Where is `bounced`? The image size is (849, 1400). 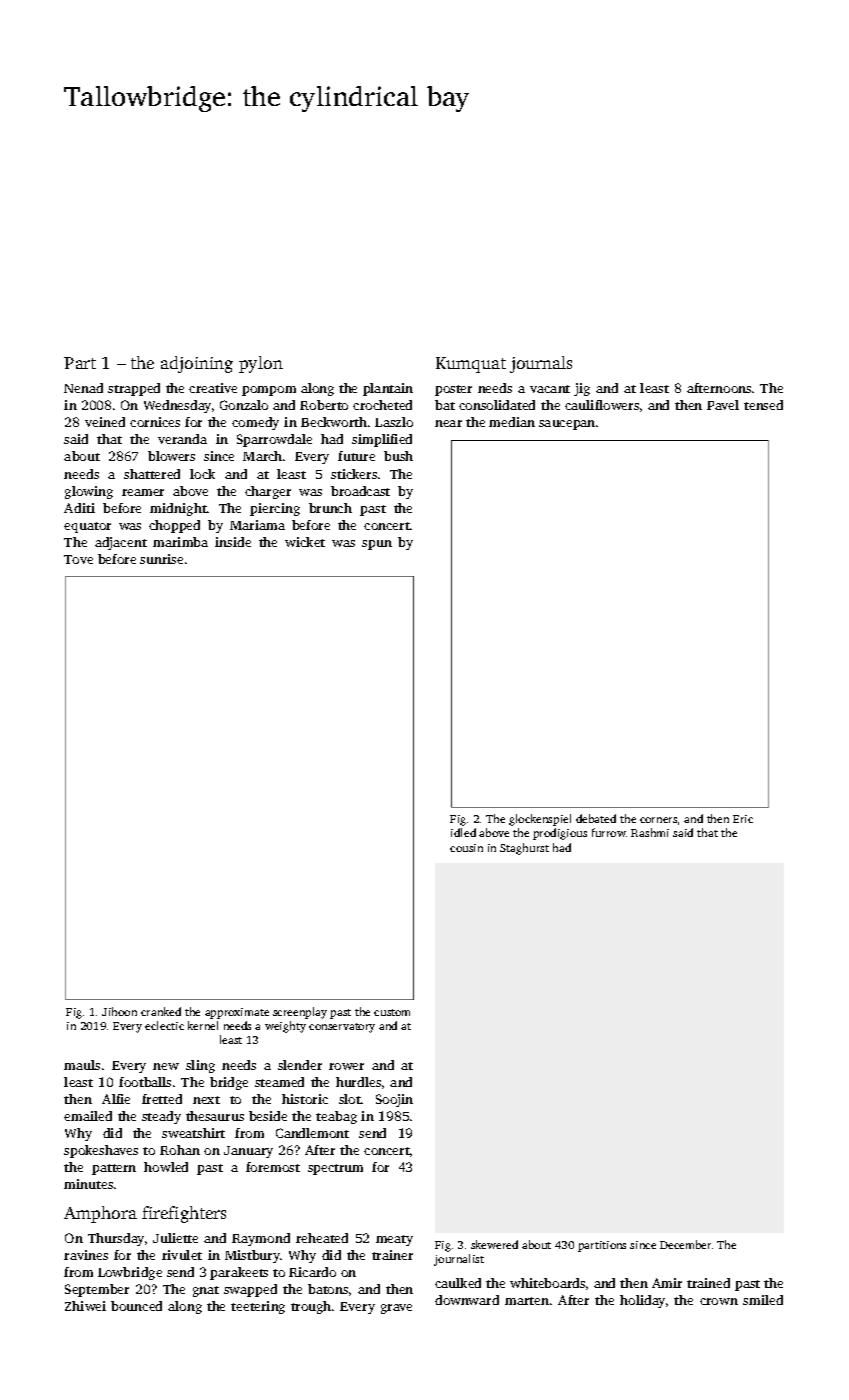
bounced is located at coordinates (136, 1306).
